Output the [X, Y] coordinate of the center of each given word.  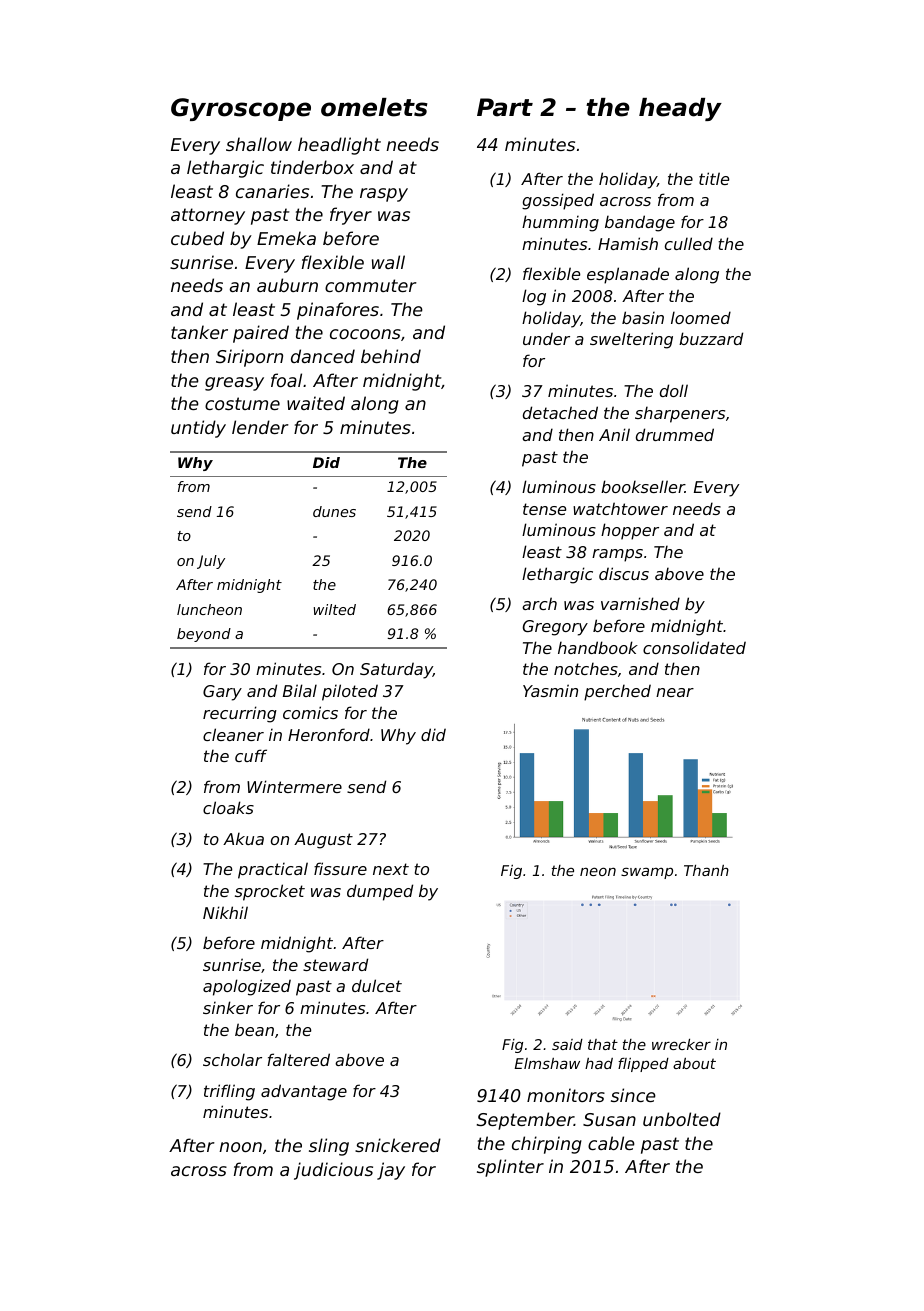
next [391, 869]
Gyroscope [241, 109]
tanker [199, 332]
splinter [510, 1168]
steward [335, 964]
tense [544, 509]
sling [329, 1147]
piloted [350, 692]
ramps [617, 555]
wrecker [681, 1044]
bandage [640, 223]
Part [505, 107]
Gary [222, 693]
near [675, 692]
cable [611, 1143]
